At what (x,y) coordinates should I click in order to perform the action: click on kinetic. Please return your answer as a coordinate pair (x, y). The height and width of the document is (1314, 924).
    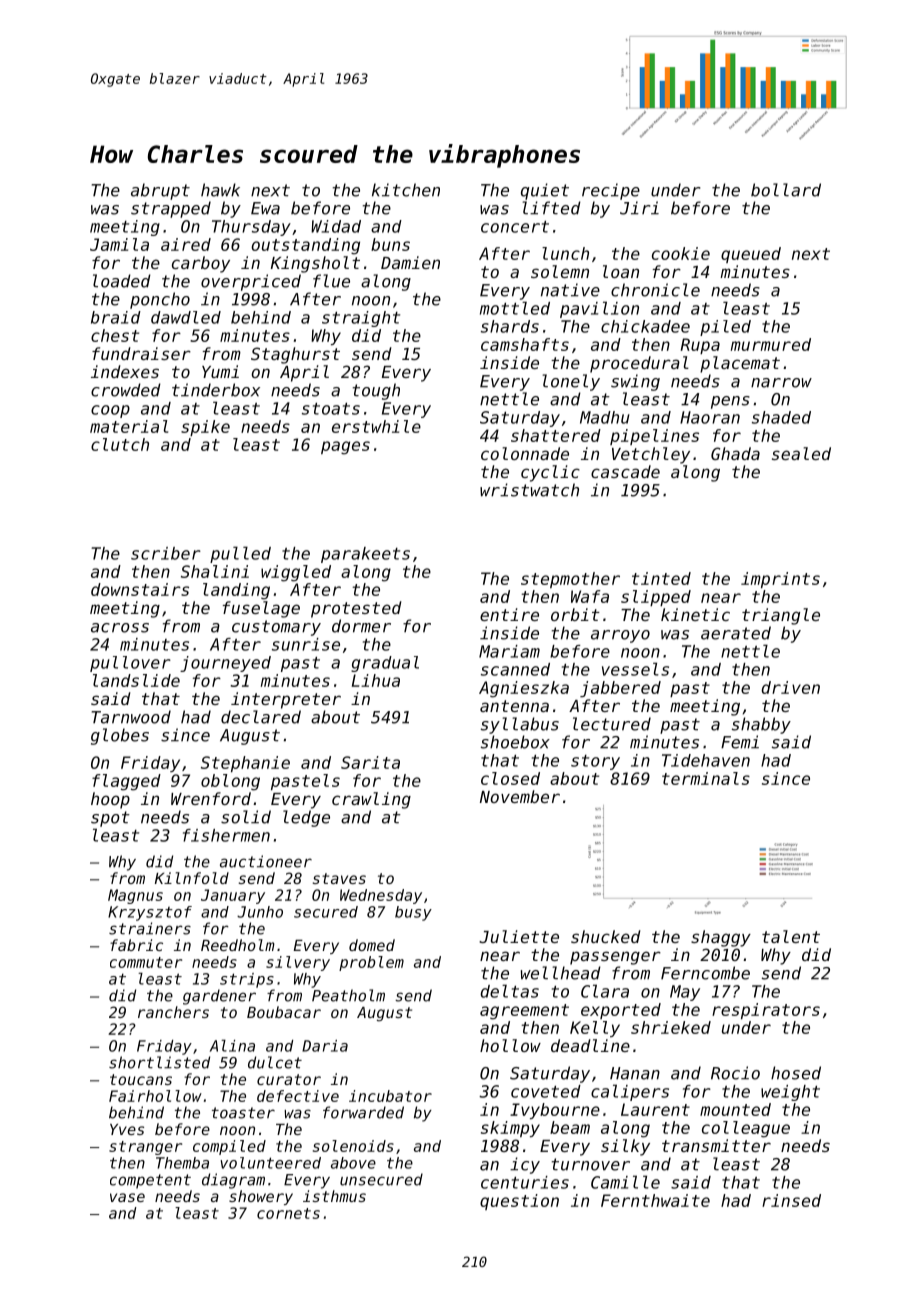
    Looking at the image, I should click on (695, 614).
